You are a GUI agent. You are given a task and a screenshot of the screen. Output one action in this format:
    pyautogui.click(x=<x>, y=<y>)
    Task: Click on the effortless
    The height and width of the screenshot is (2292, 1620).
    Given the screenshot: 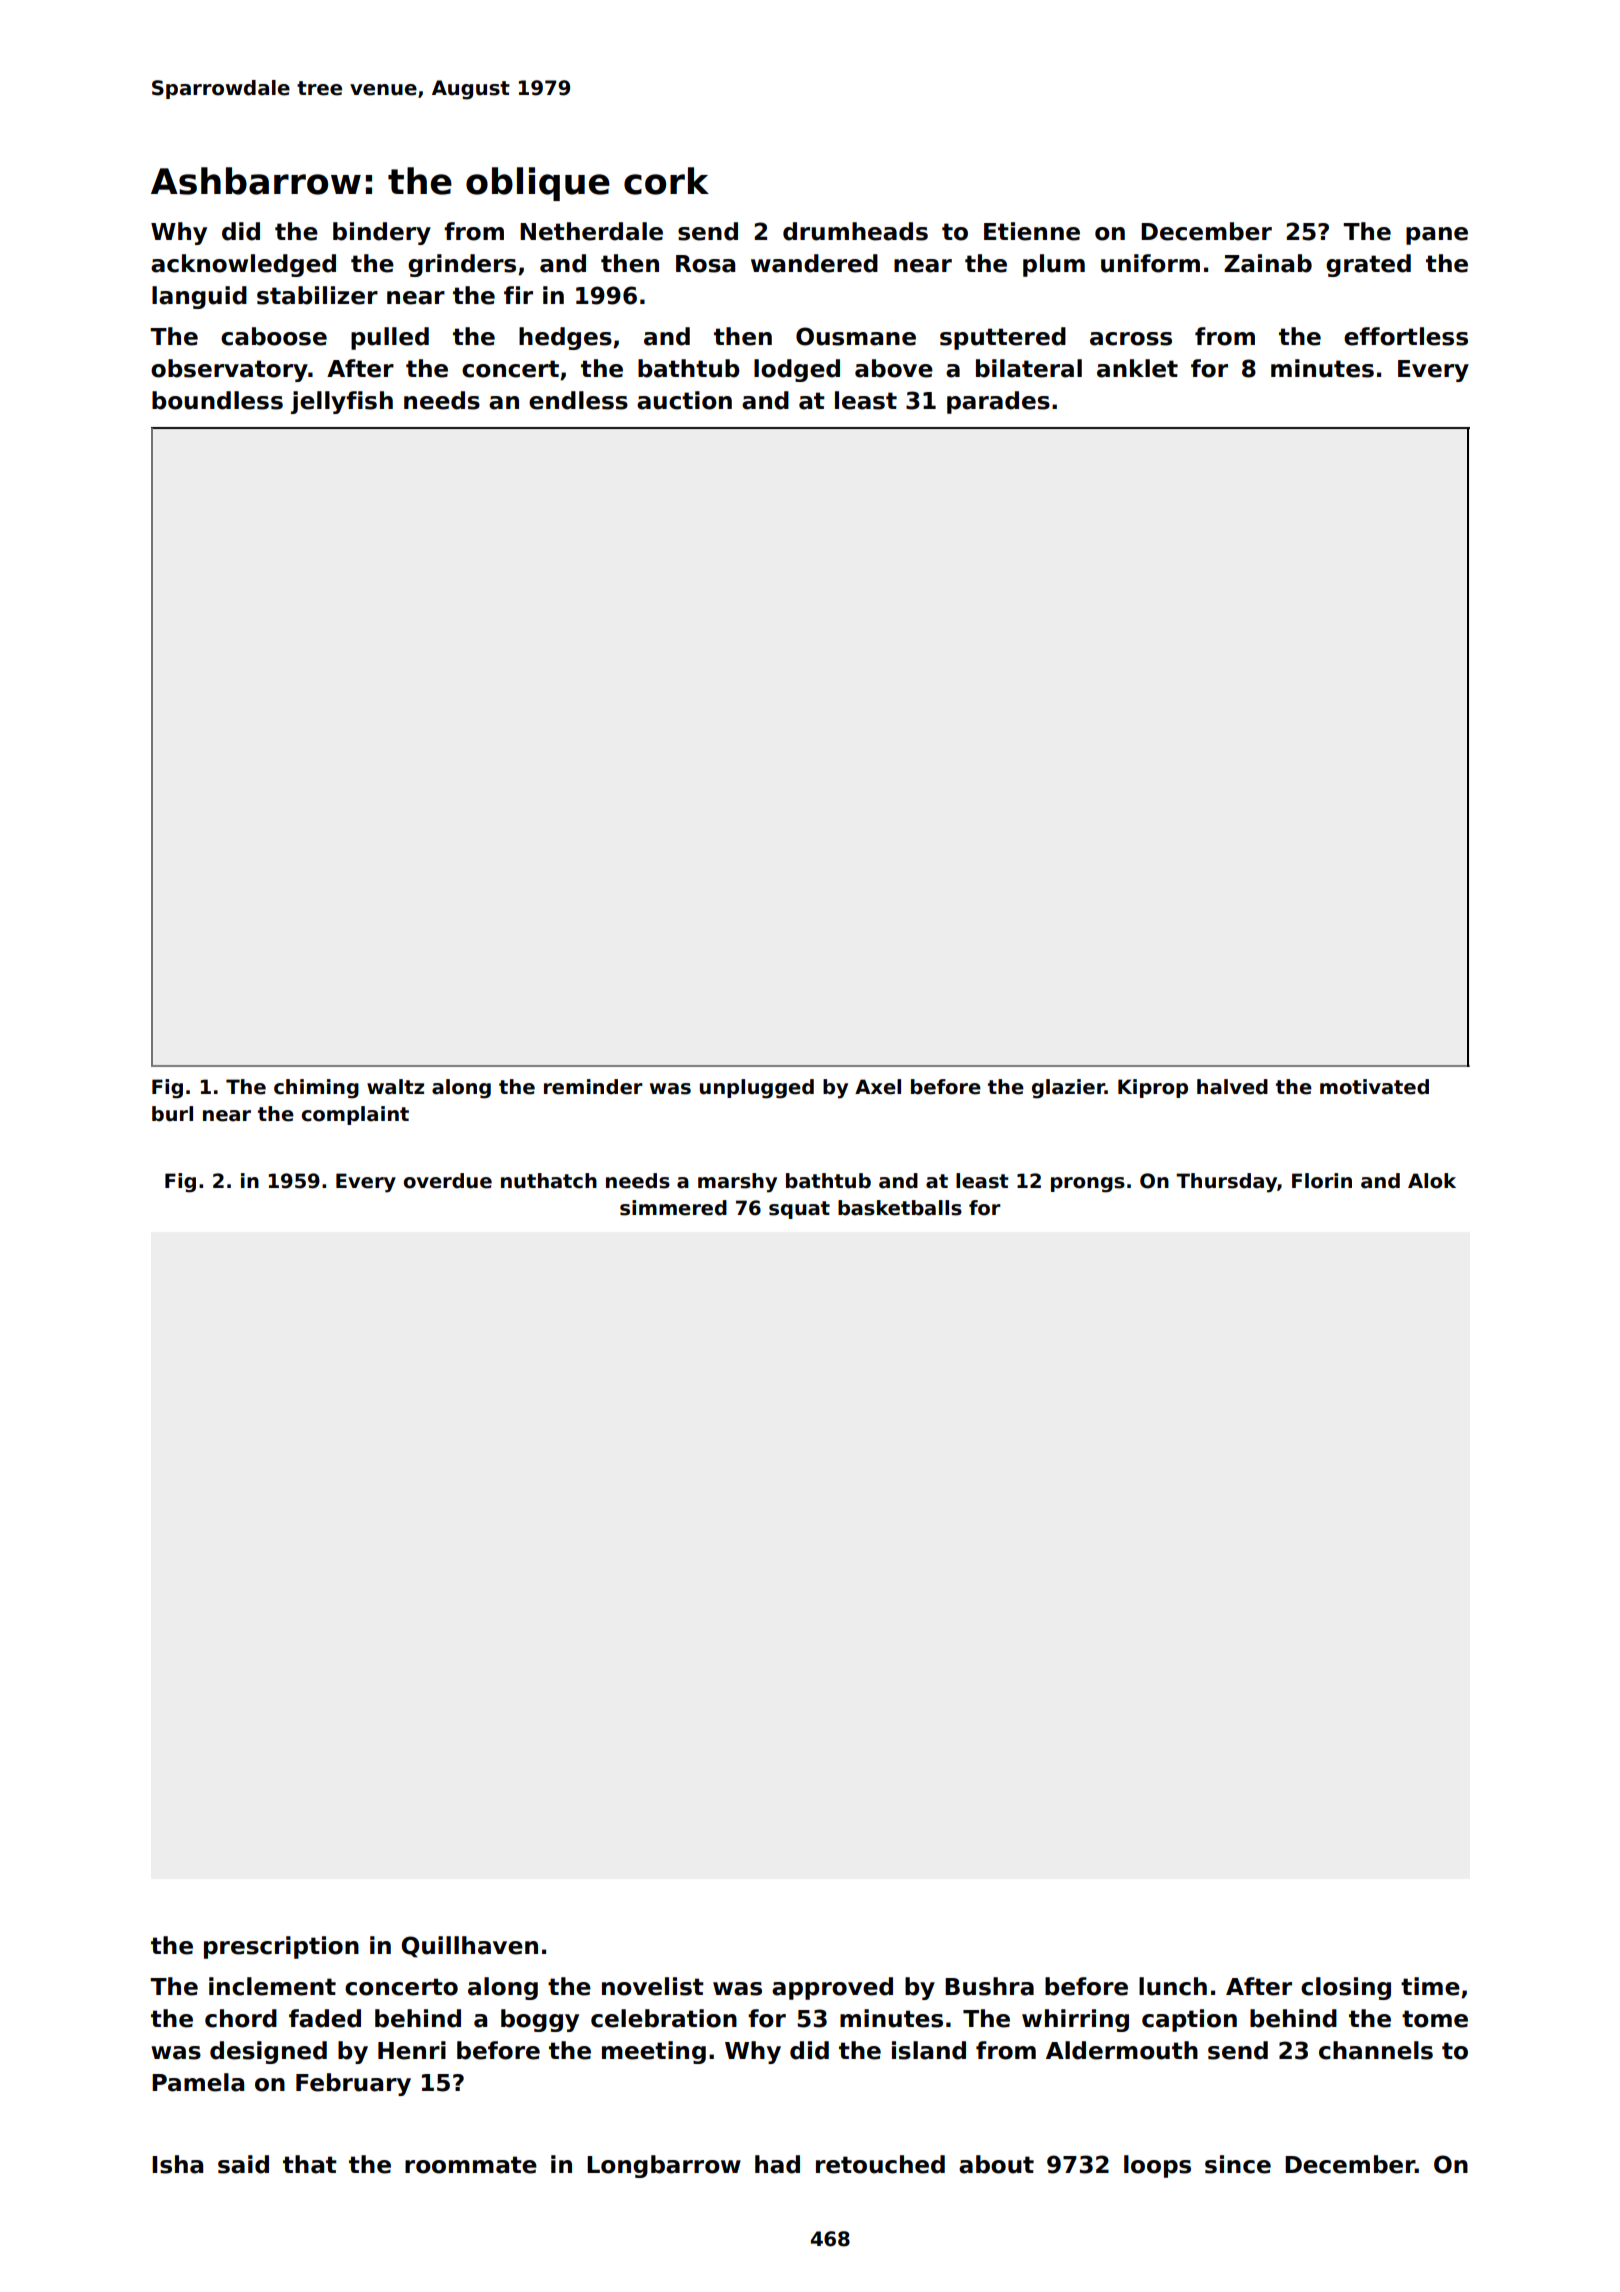 What is the action you would take?
    pyautogui.click(x=1406, y=336)
